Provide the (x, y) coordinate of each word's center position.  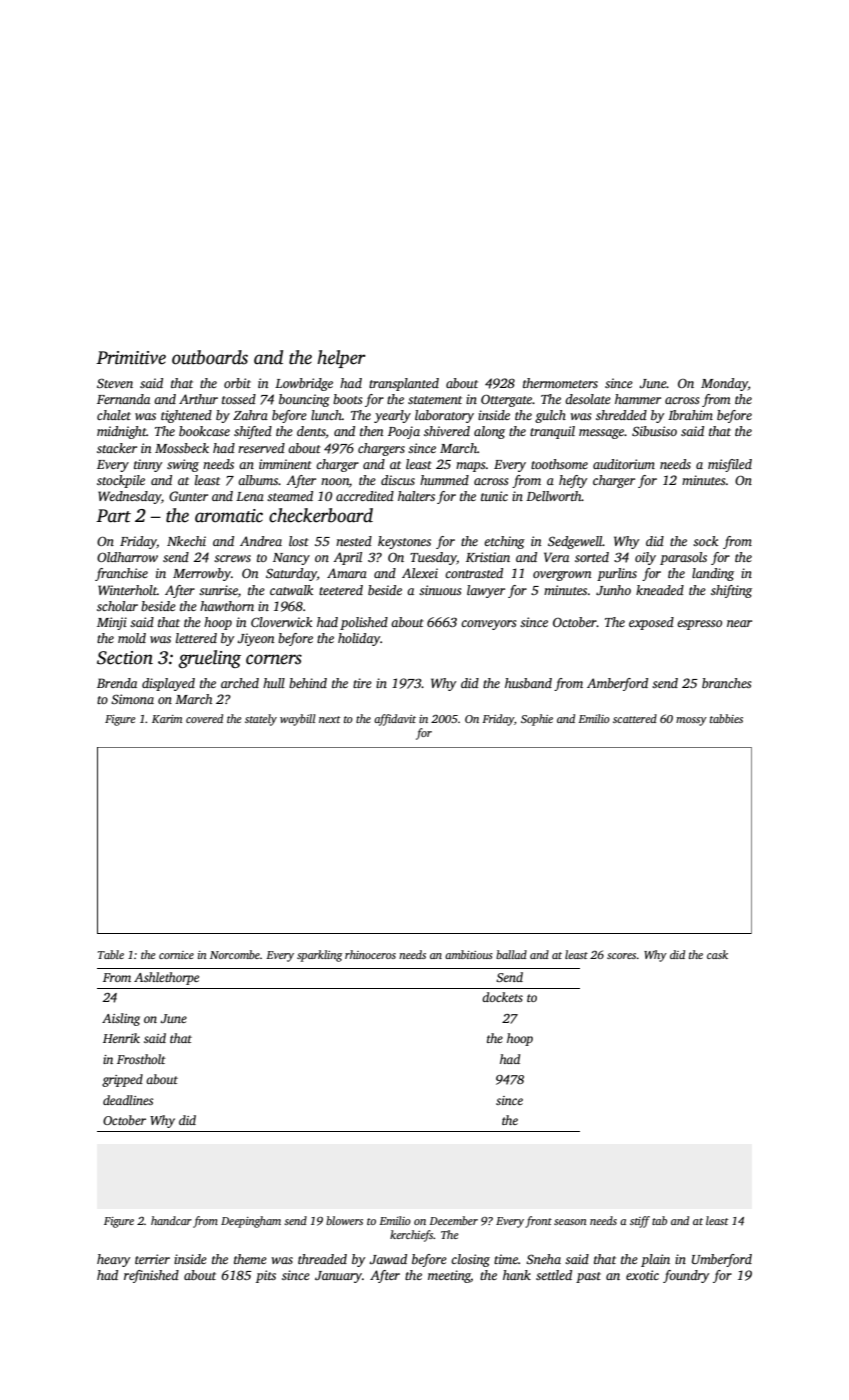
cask (717, 954)
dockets (502, 997)
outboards (210, 357)
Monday (724, 384)
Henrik (121, 1038)
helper (341, 359)
